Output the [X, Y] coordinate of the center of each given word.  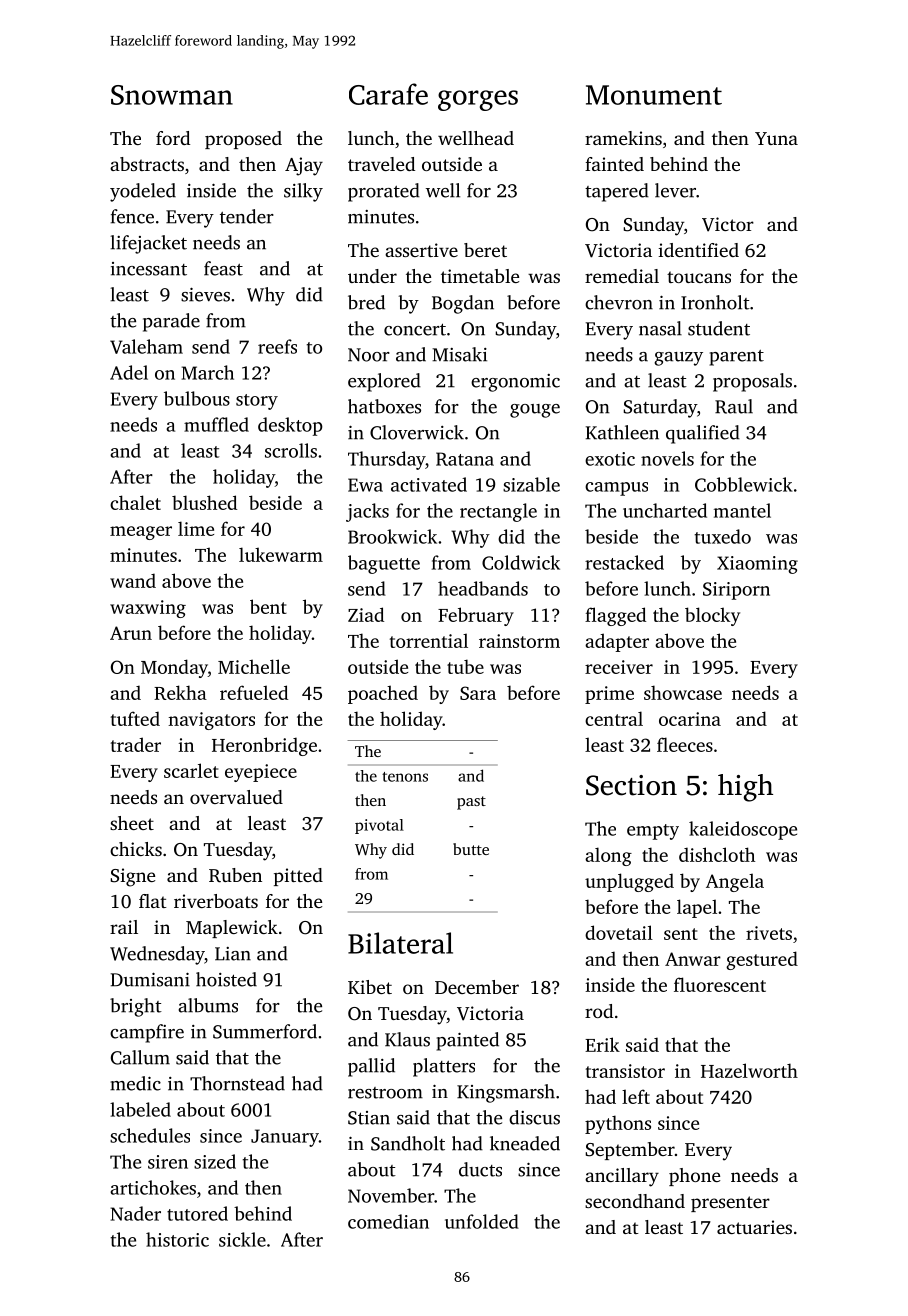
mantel [742, 510]
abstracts [147, 164]
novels [667, 458]
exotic [610, 459]
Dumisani [150, 980]
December [477, 987]
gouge [535, 411]
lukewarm [281, 554]
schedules [150, 1135]
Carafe [388, 94]
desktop [290, 426]
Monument [654, 95]
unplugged [629, 882]
